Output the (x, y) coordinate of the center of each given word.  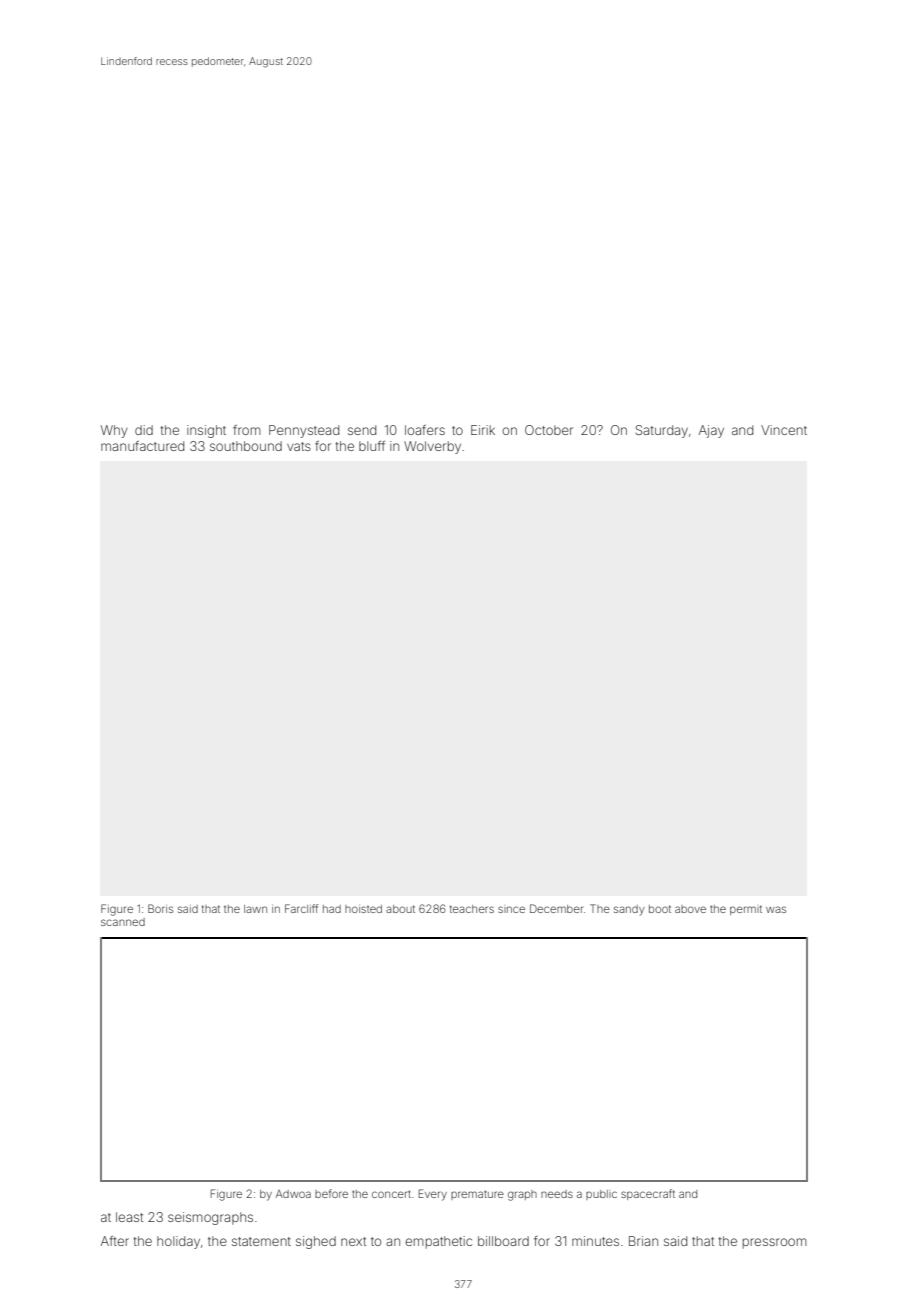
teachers (472, 909)
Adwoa (293, 1194)
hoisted (363, 909)
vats (299, 446)
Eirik (483, 430)
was (776, 909)
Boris (160, 908)
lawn (255, 909)
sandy (629, 910)
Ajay (711, 431)
